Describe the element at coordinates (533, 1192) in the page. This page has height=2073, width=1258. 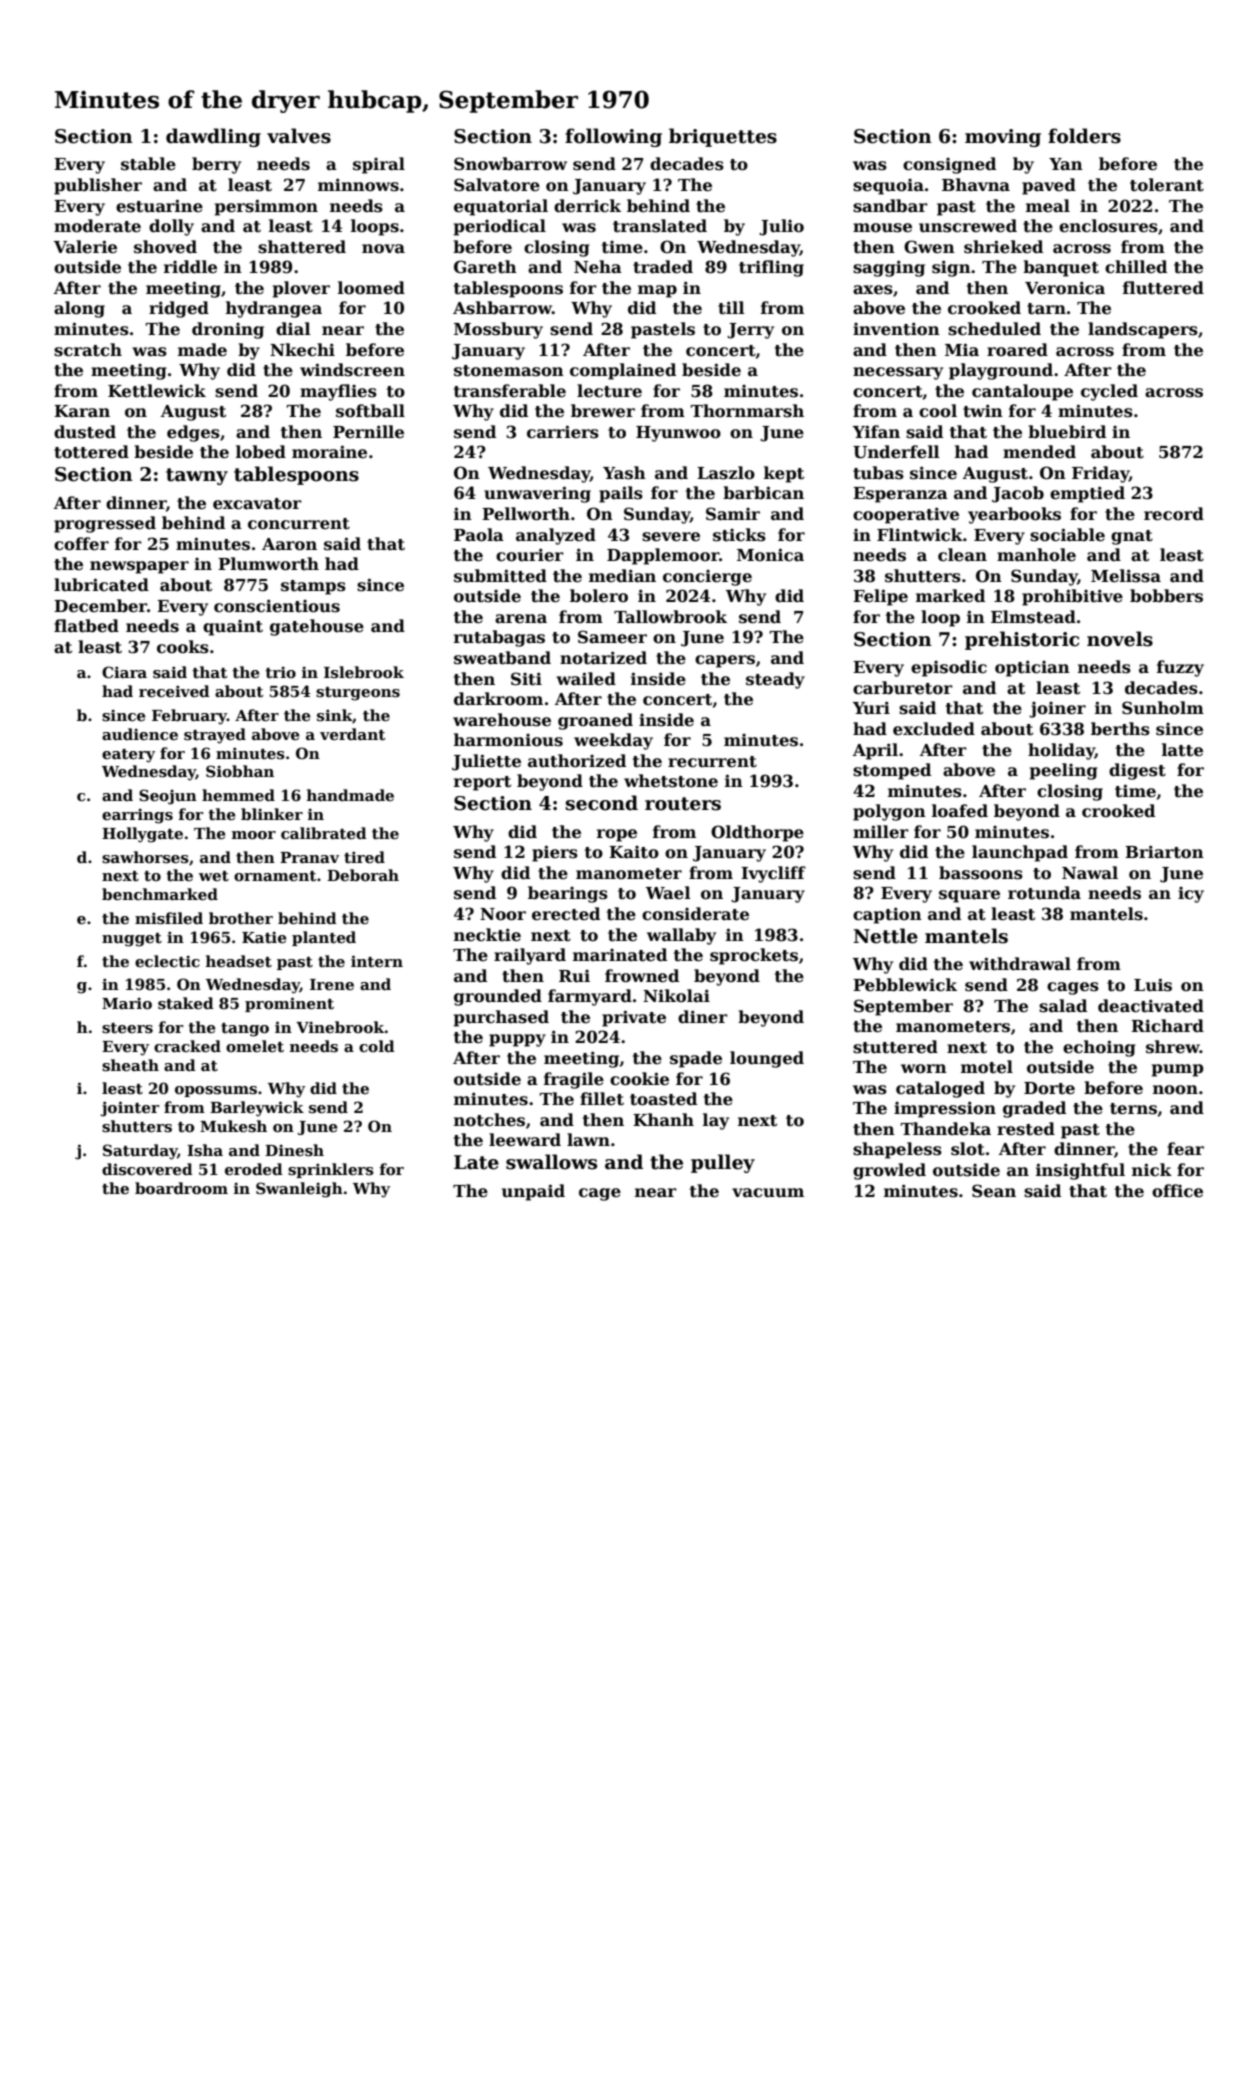
I see `unpaid` at that location.
